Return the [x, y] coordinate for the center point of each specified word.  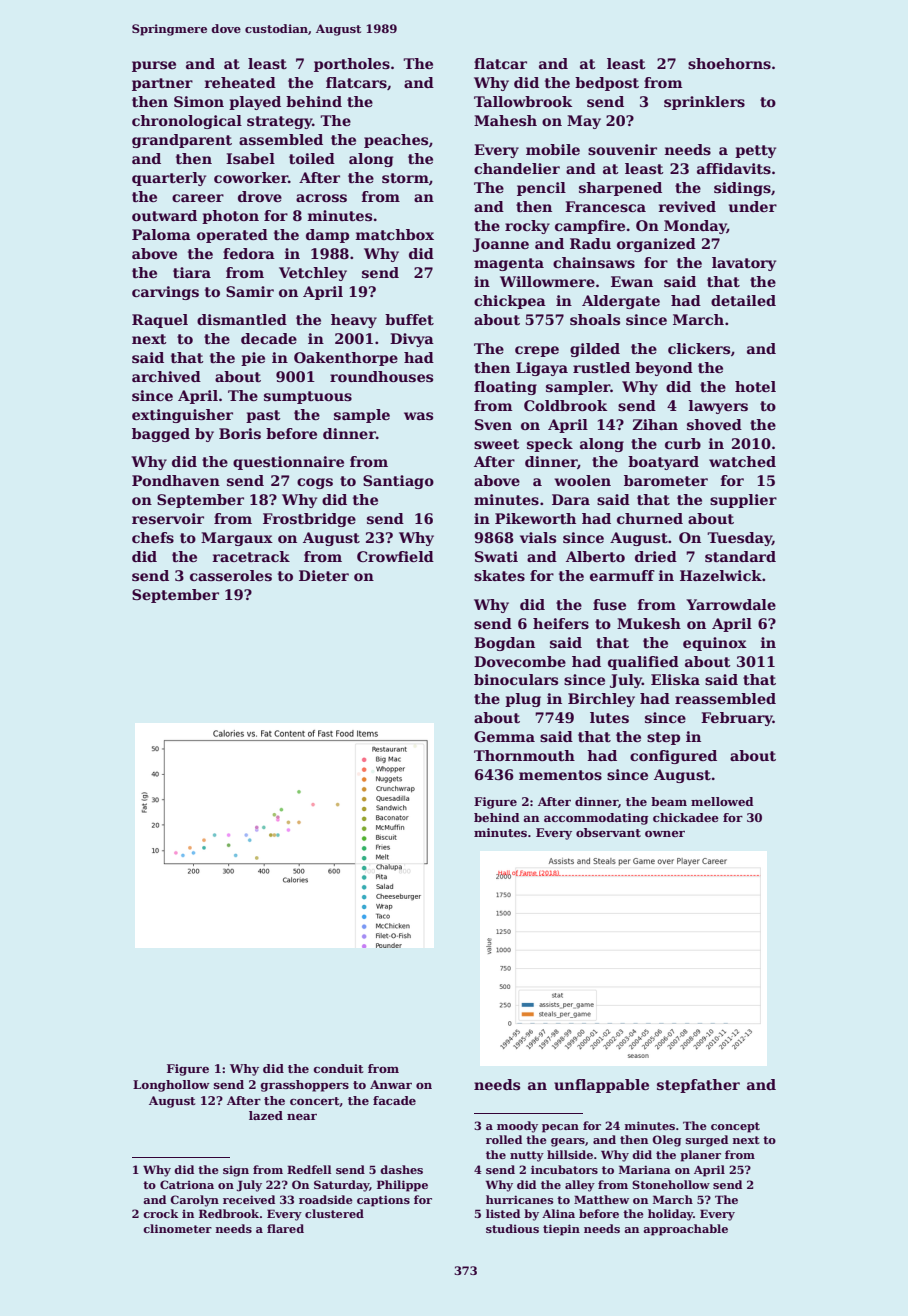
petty [755, 151]
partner [162, 84]
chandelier [517, 168]
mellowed [722, 801]
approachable [685, 1230]
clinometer [177, 1228]
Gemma [504, 736]
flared [285, 1228]
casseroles [231, 575]
